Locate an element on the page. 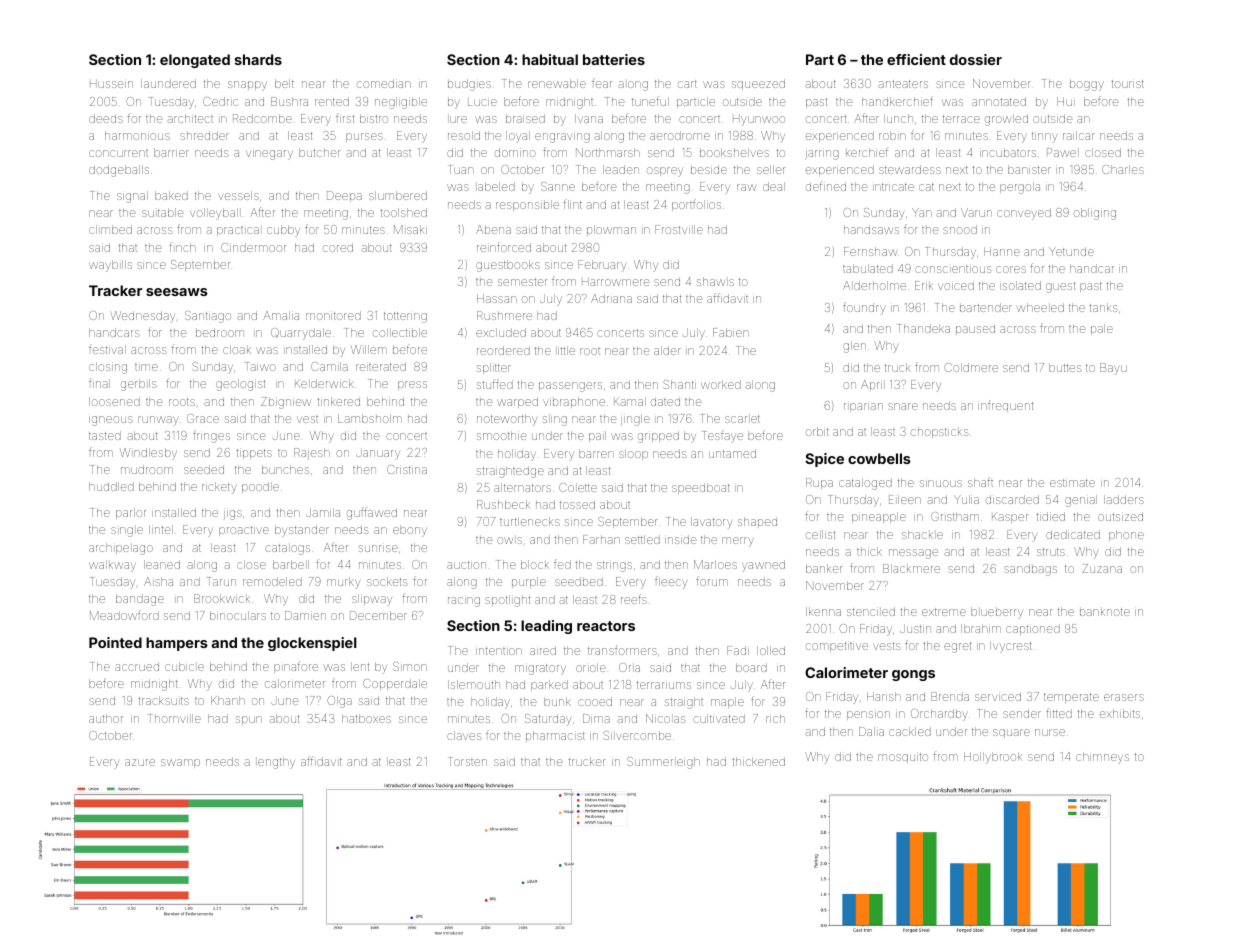 This document has height=952, width=1233. pinafore is located at coordinates (296, 668).
